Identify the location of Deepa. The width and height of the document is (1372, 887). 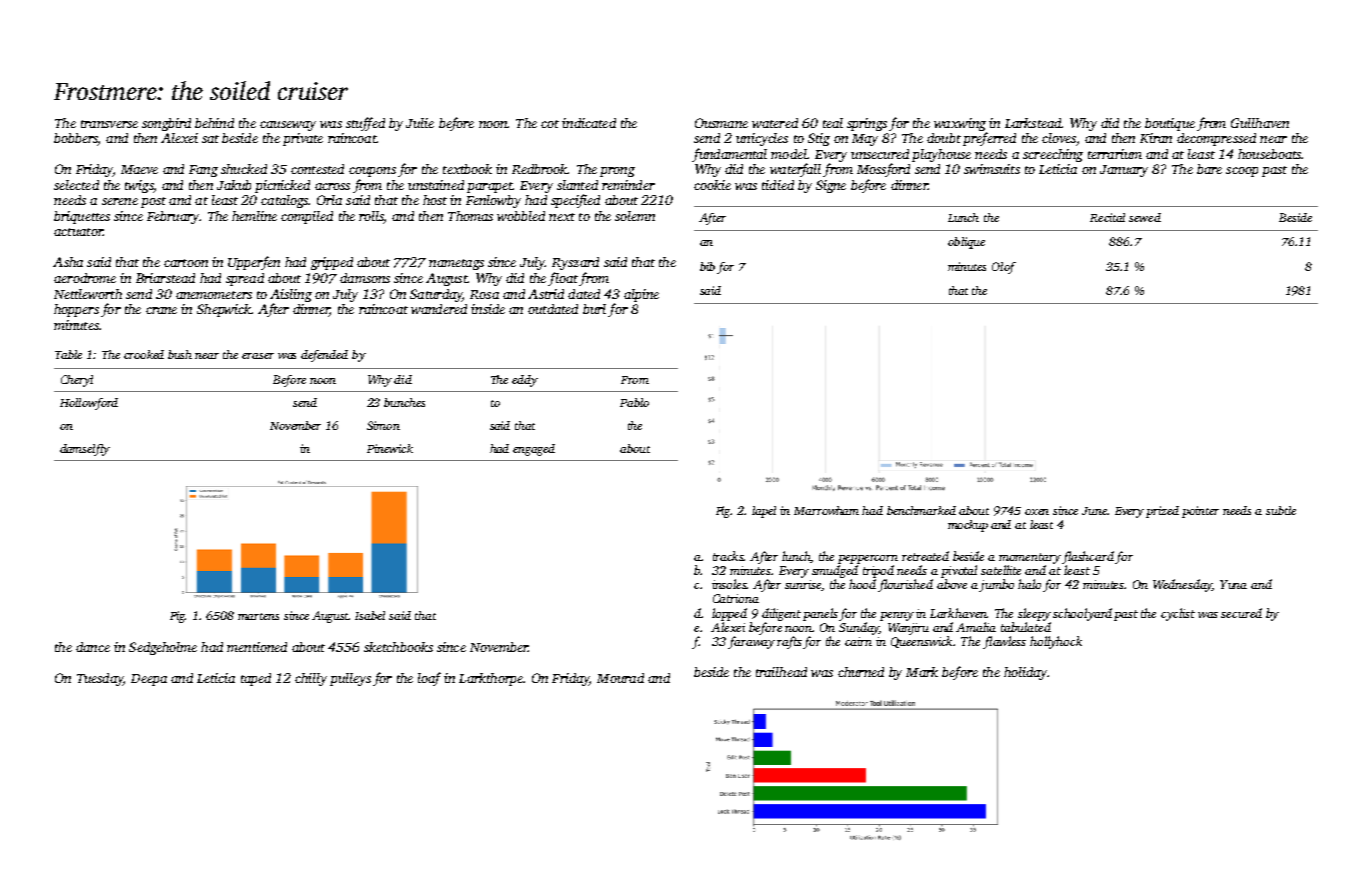
(149, 680).
